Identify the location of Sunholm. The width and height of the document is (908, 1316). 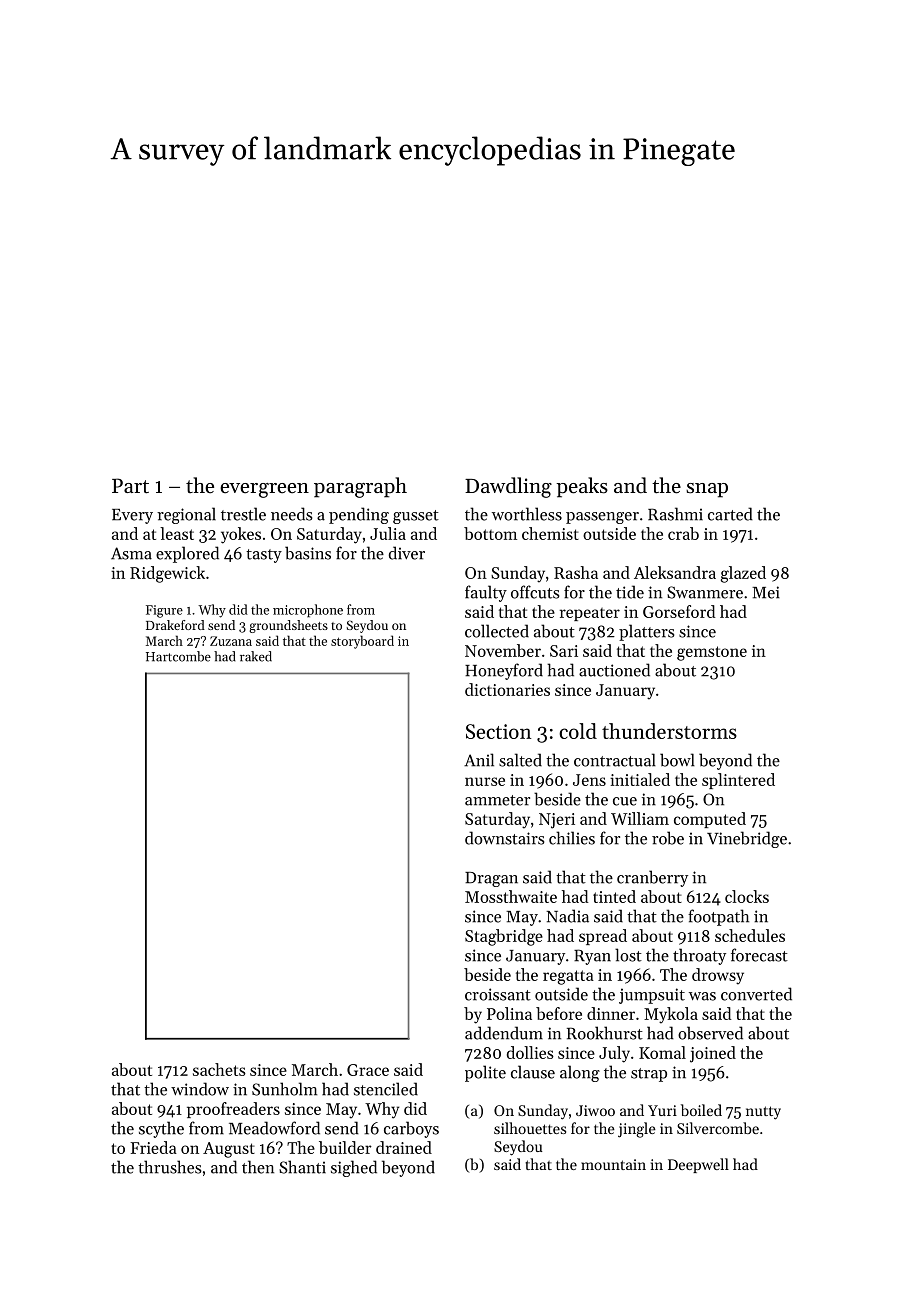
(284, 1089).
